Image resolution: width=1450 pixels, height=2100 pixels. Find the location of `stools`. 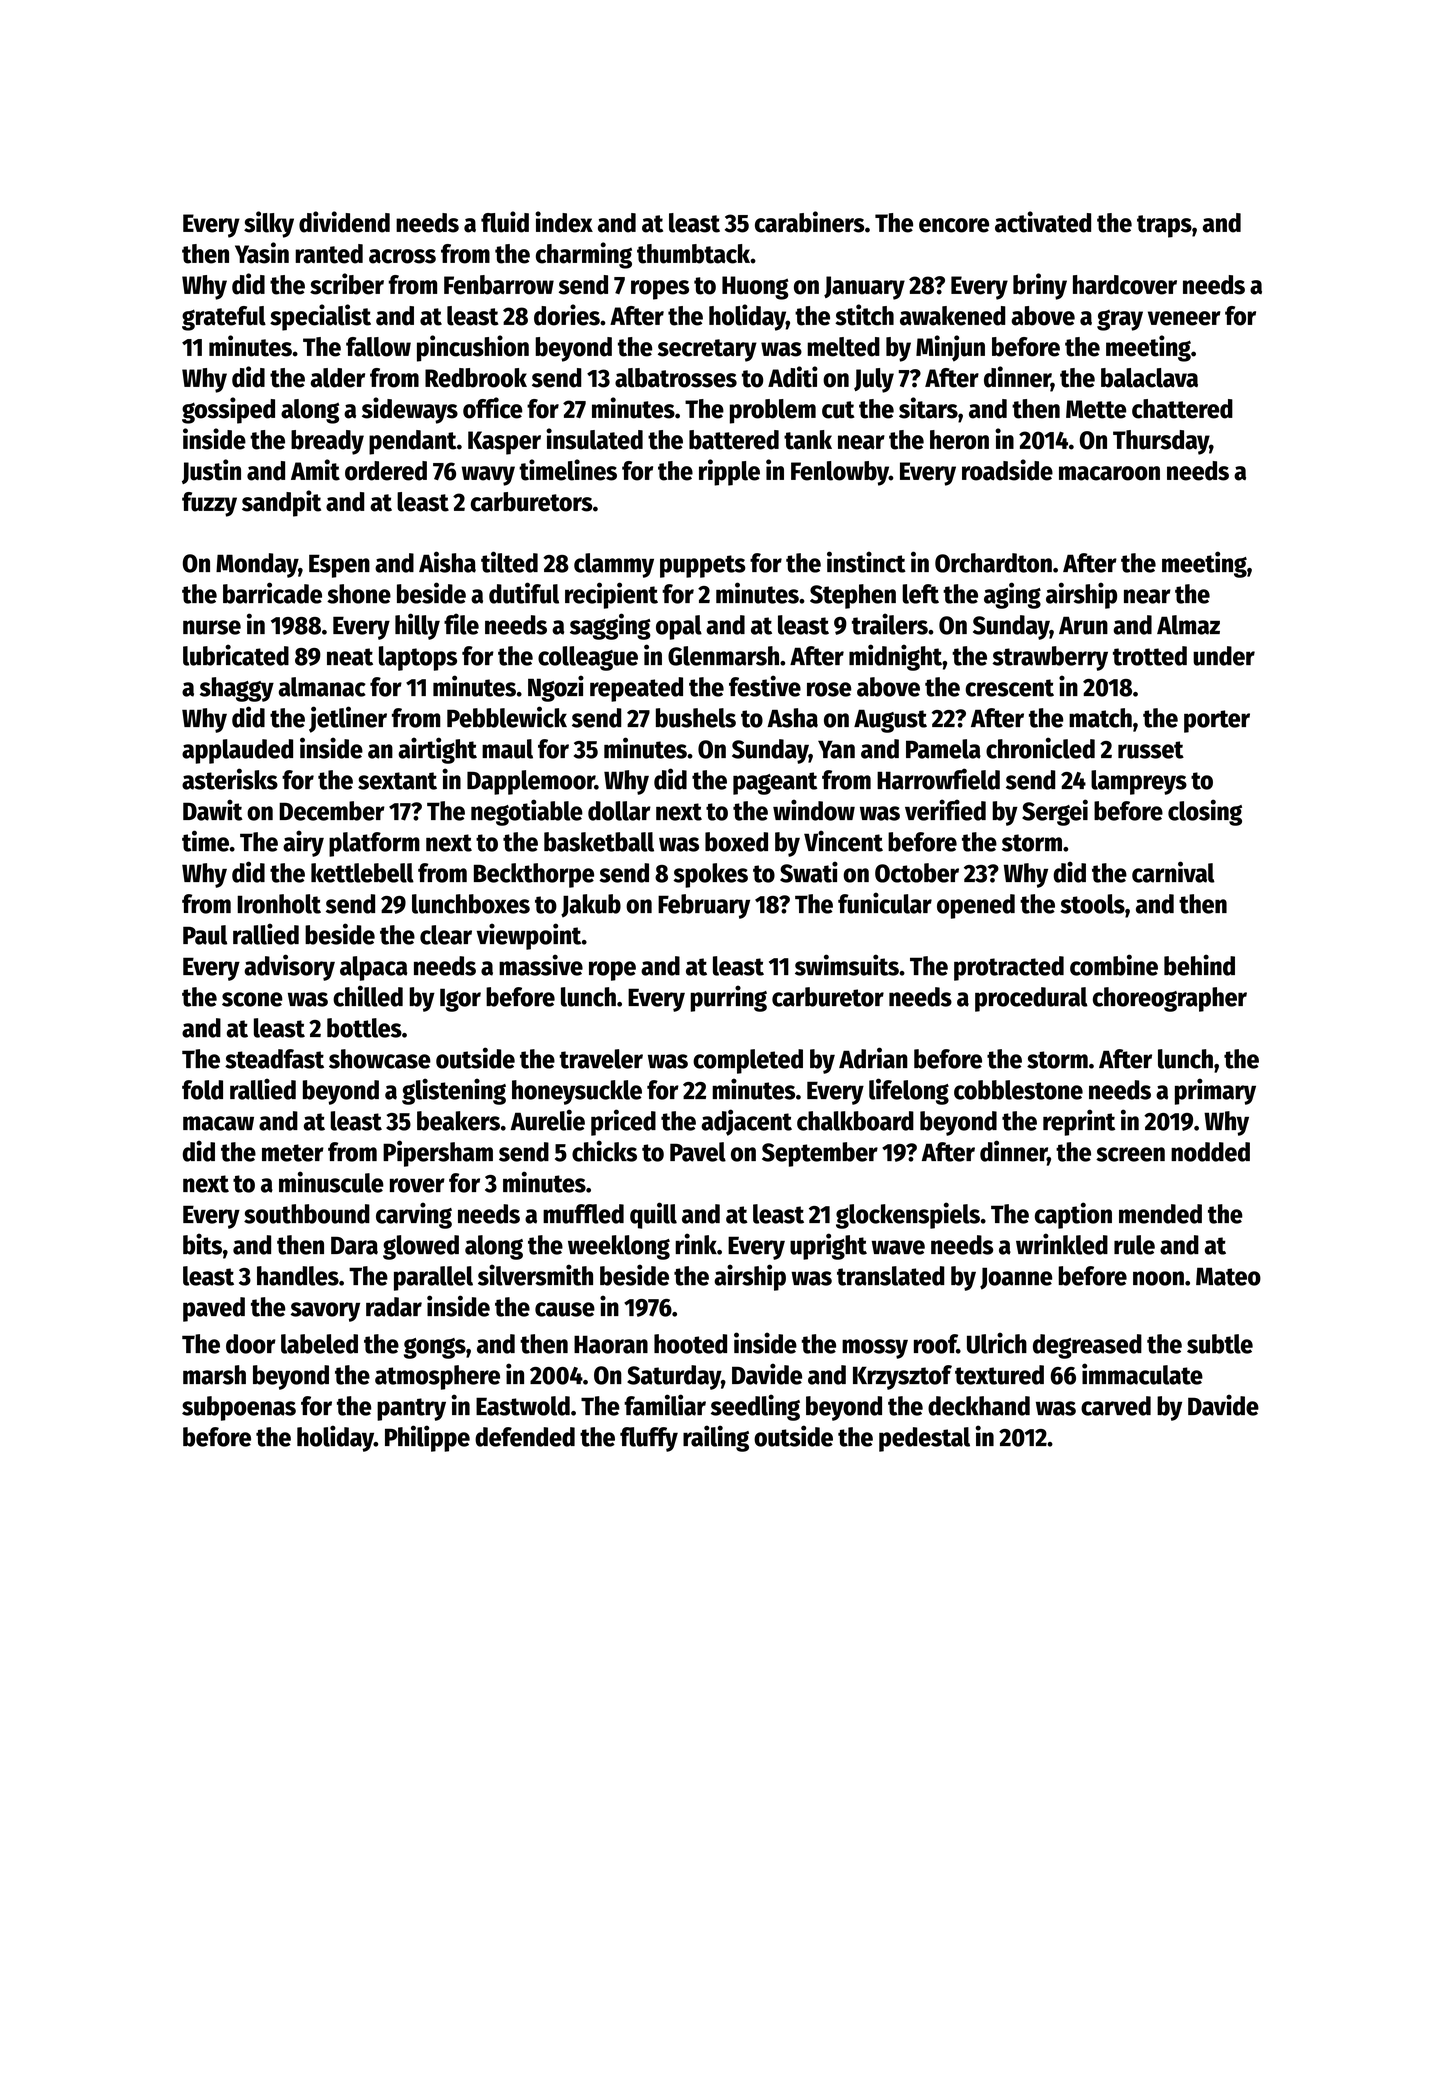

stools is located at coordinates (1092, 904).
